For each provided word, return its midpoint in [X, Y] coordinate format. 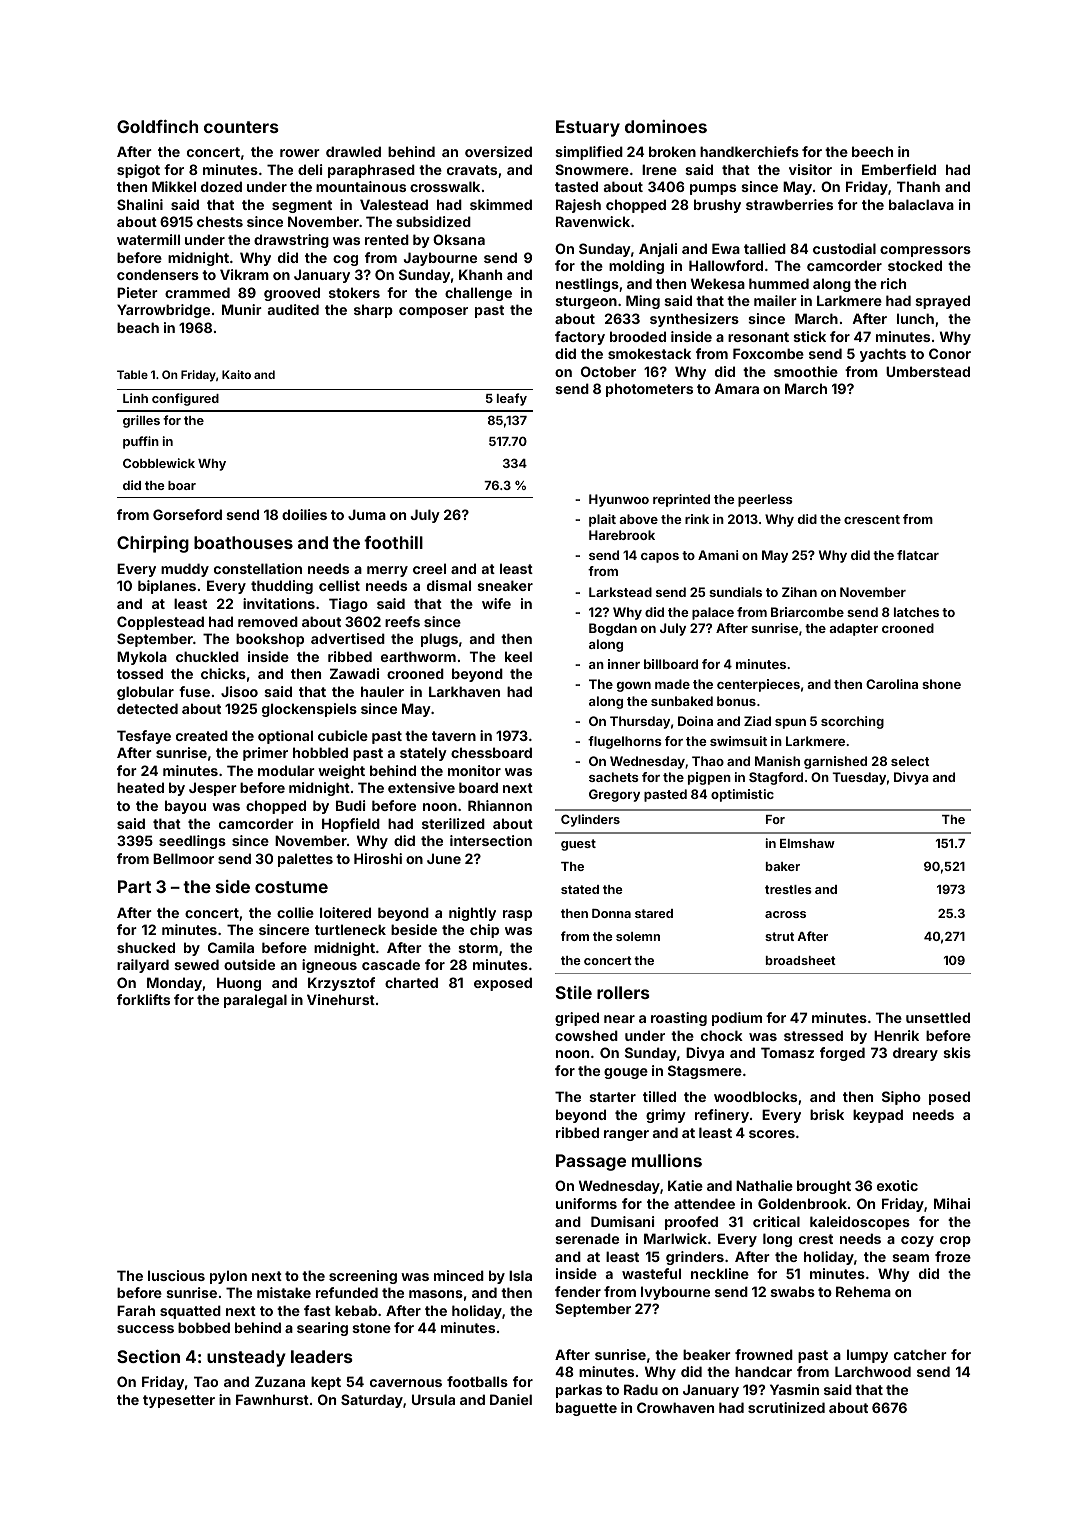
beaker [707, 1354]
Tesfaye [144, 737]
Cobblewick [159, 463]
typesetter [179, 1401]
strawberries [789, 204]
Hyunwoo [619, 500]
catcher [920, 1354]
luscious [176, 1275]
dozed [221, 186]
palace [713, 613]
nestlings [587, 285]
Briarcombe [807, 612]
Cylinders [590, 820]
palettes [305, 860]
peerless [765, 500]
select [910, 761]
